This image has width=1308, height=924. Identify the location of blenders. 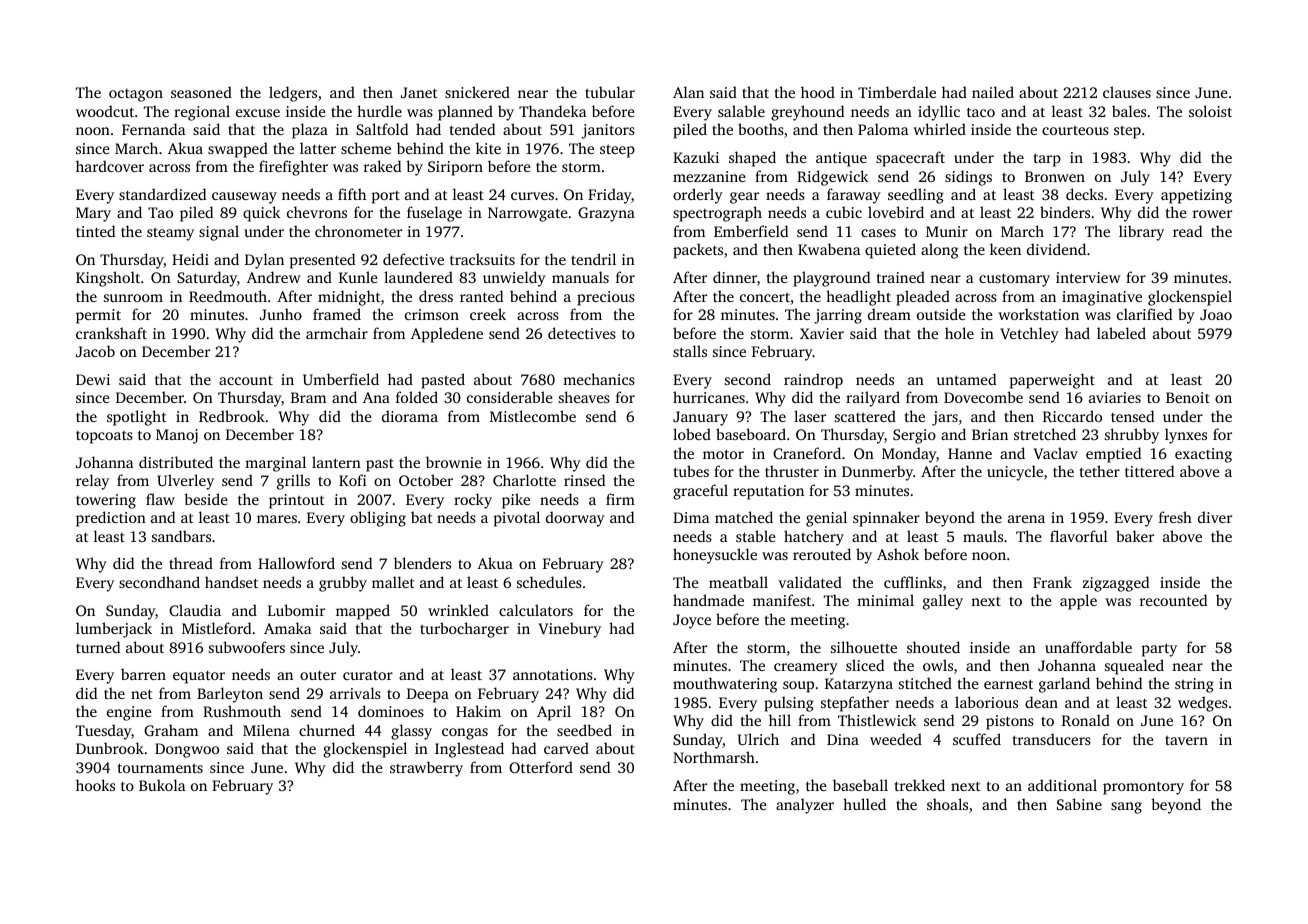
(422, 563).
